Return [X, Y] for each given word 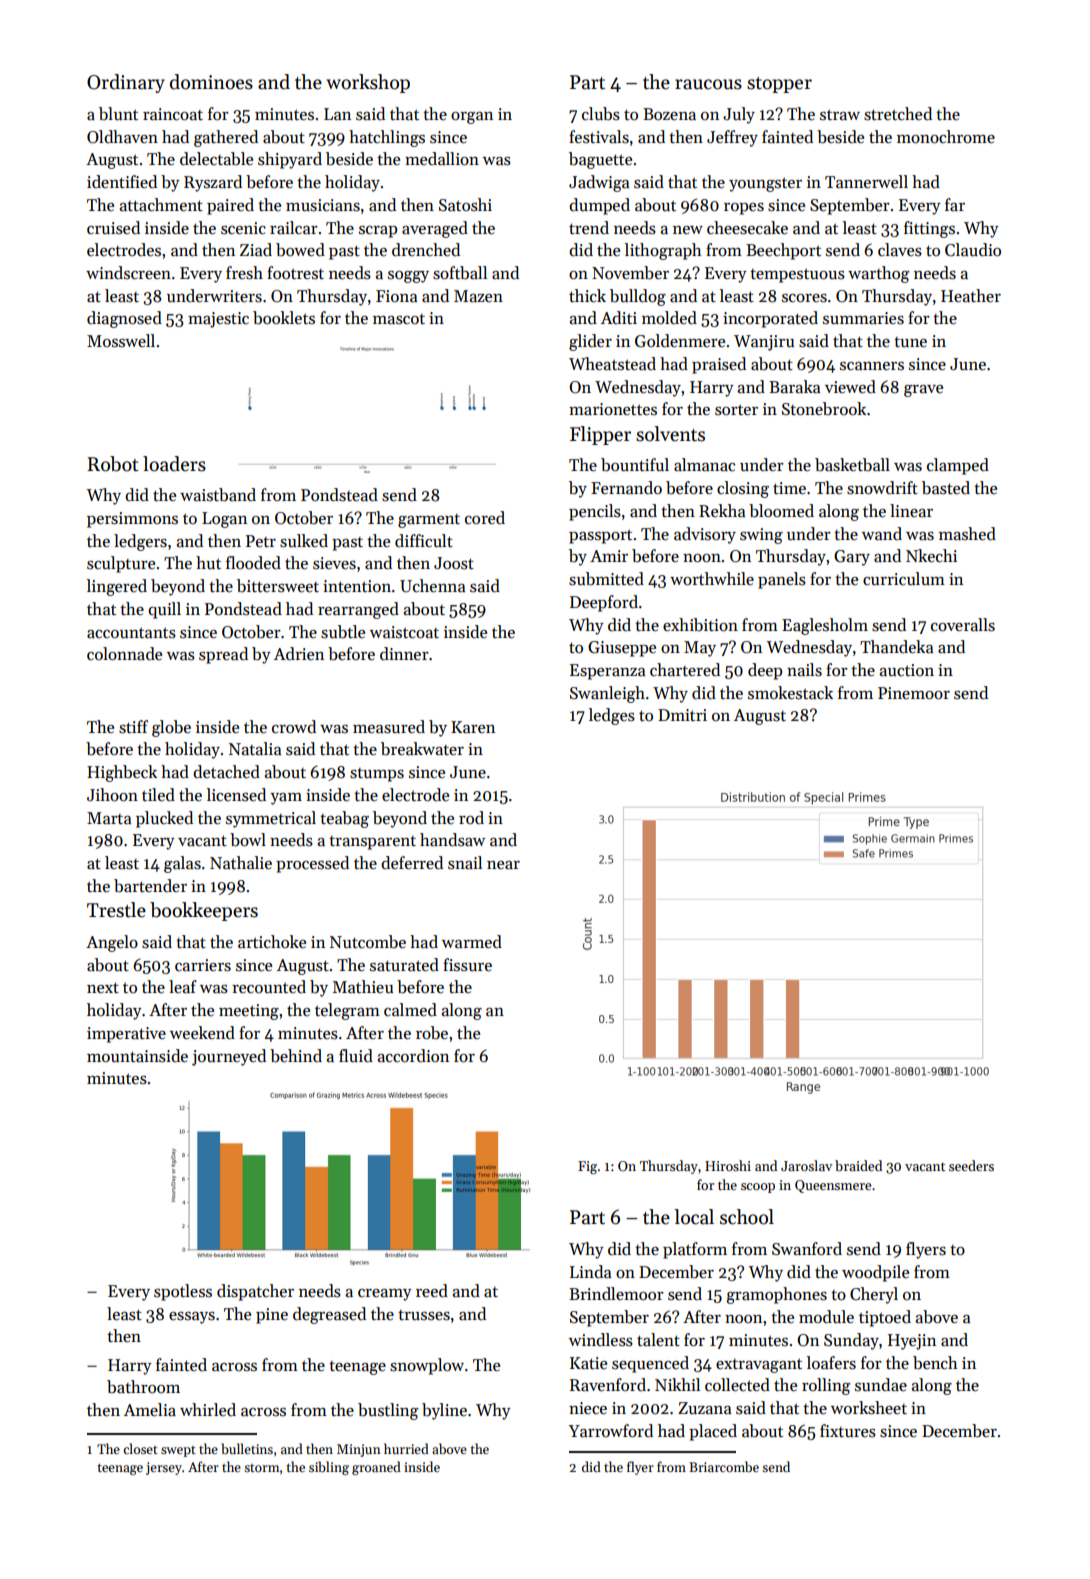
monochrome [946, 137]
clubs [601, 114]
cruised [113, 228]
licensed [236, 795]
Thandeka [897, 647]
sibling [329, 1468]
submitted [606, 579]
